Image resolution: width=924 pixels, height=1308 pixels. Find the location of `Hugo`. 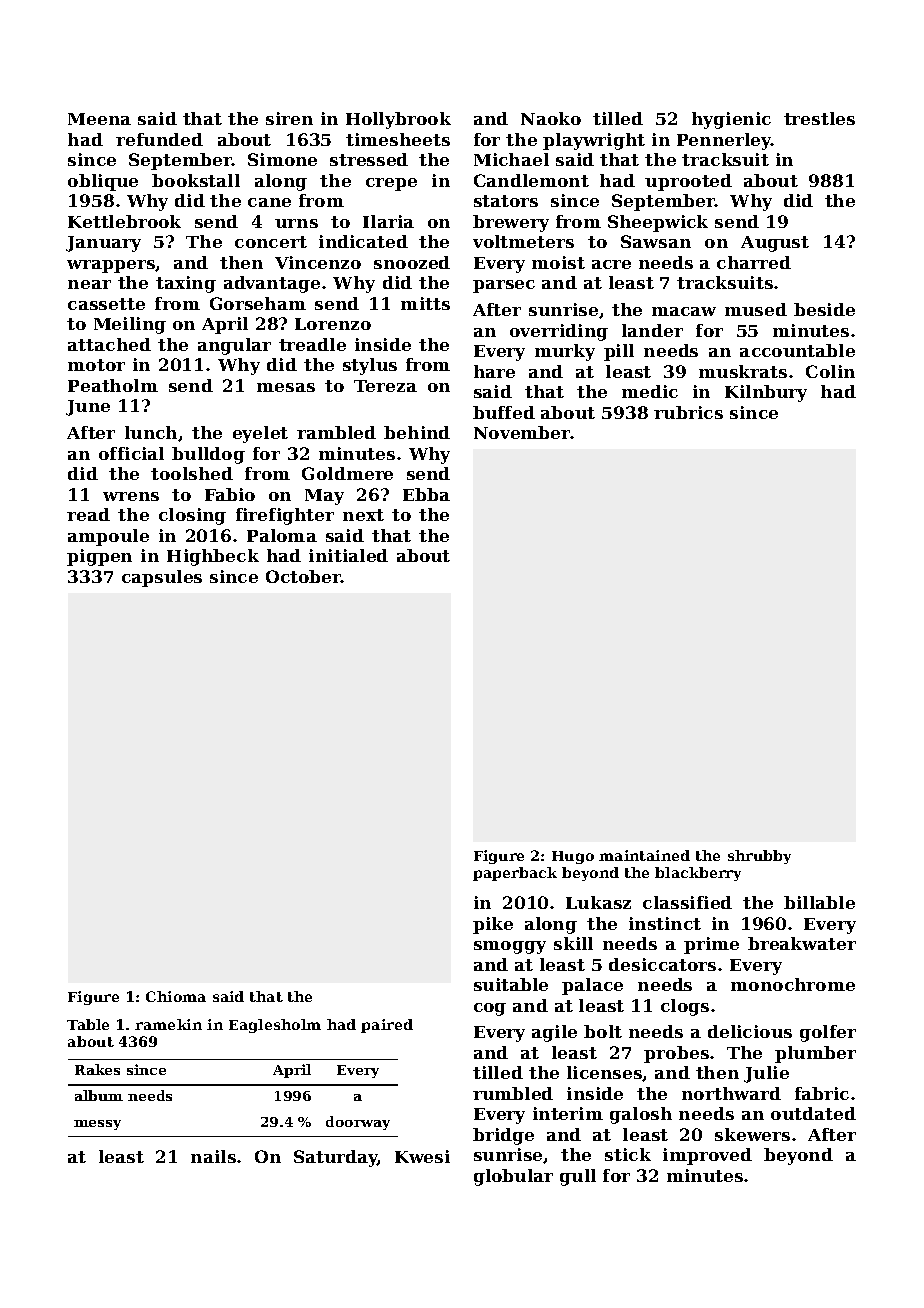

Hugo is located at coordinates (573, 857).
